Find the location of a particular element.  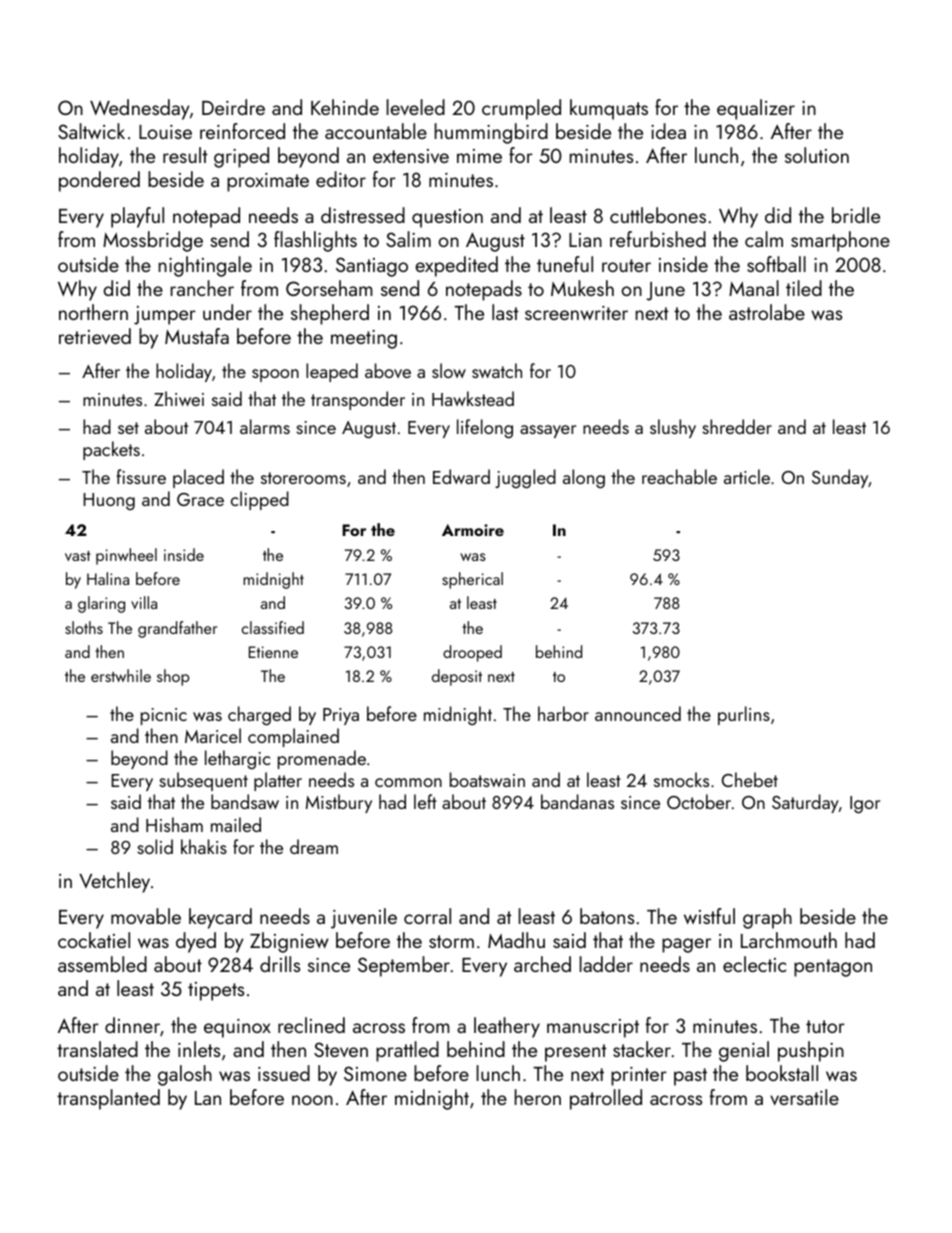

equalizer is located at coordinates (756, 109).
